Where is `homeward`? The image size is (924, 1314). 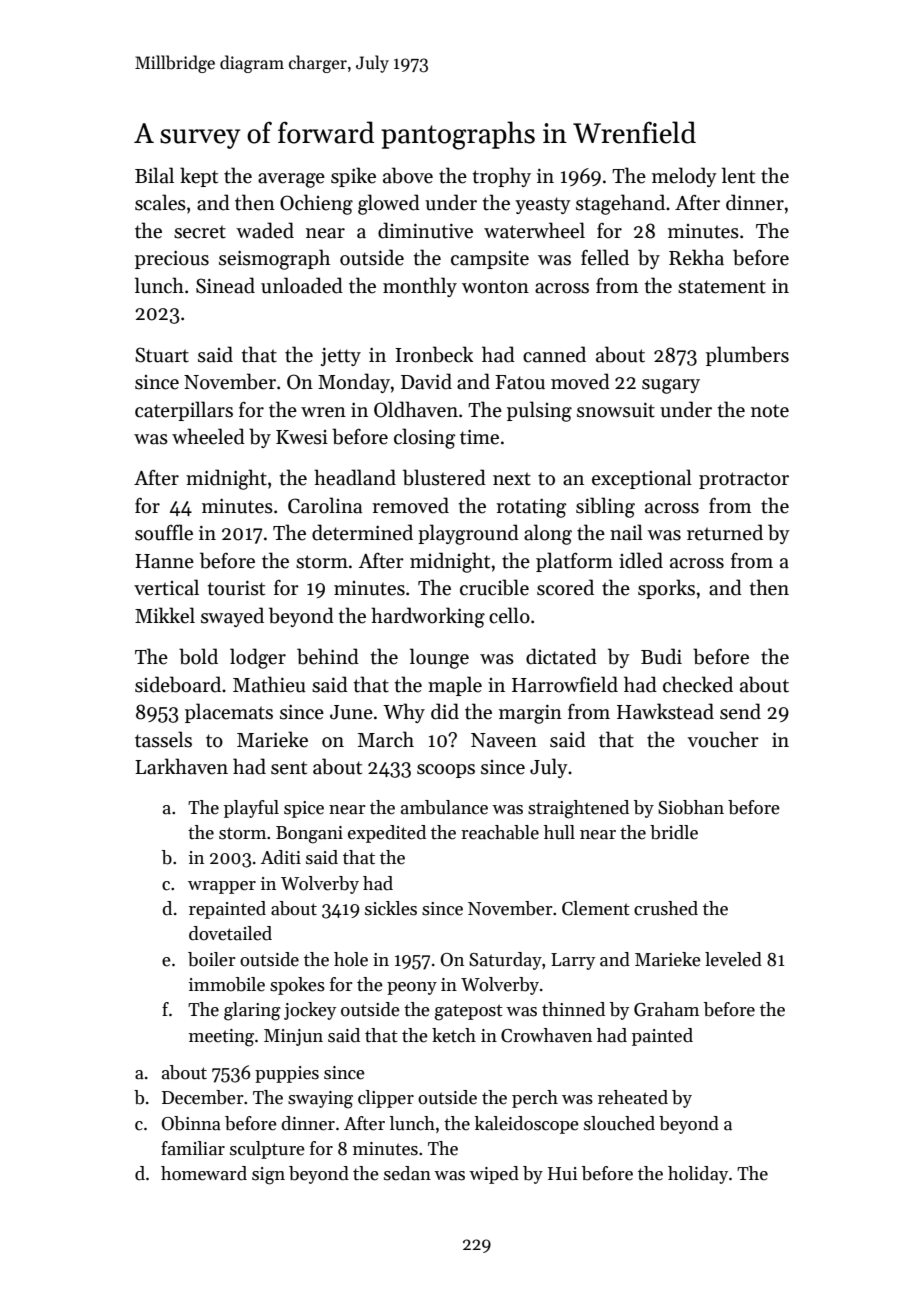 homeward is located at coordinates (204, 1173).
